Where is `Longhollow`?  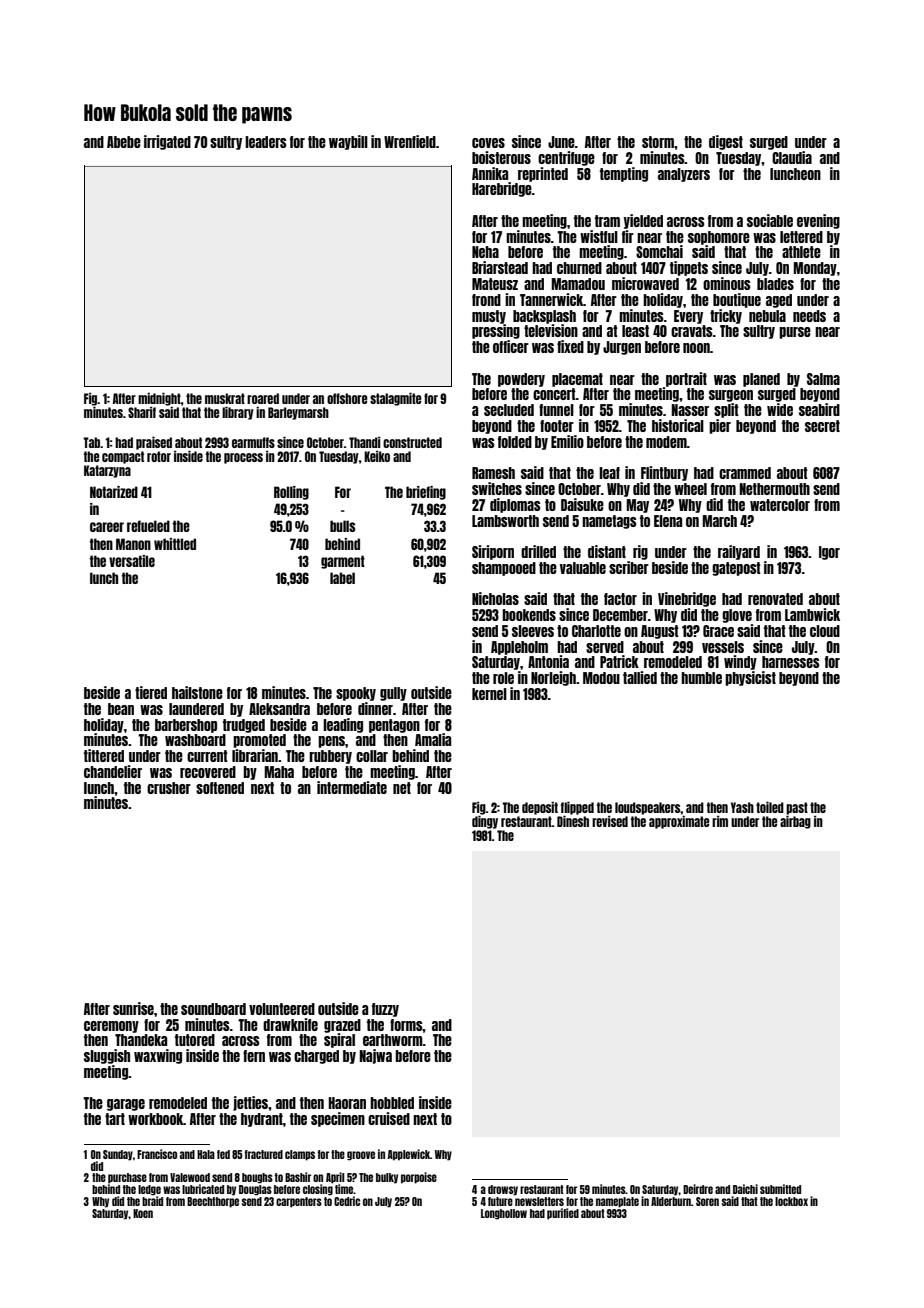 Longhollow is located at coordinates (504, 1214).
